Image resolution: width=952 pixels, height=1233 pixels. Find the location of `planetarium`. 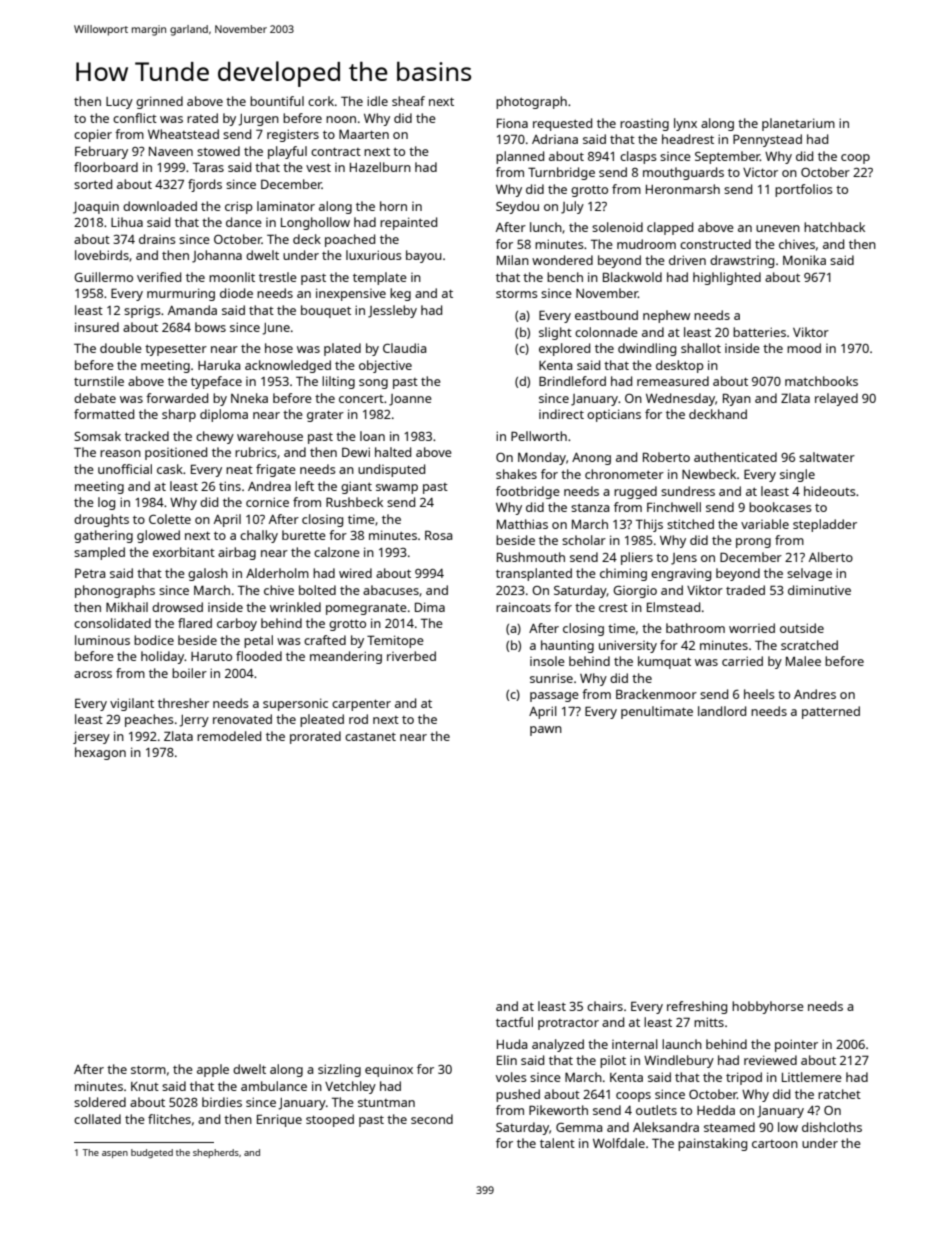

planetarium is located at coordinates (798, 124).
